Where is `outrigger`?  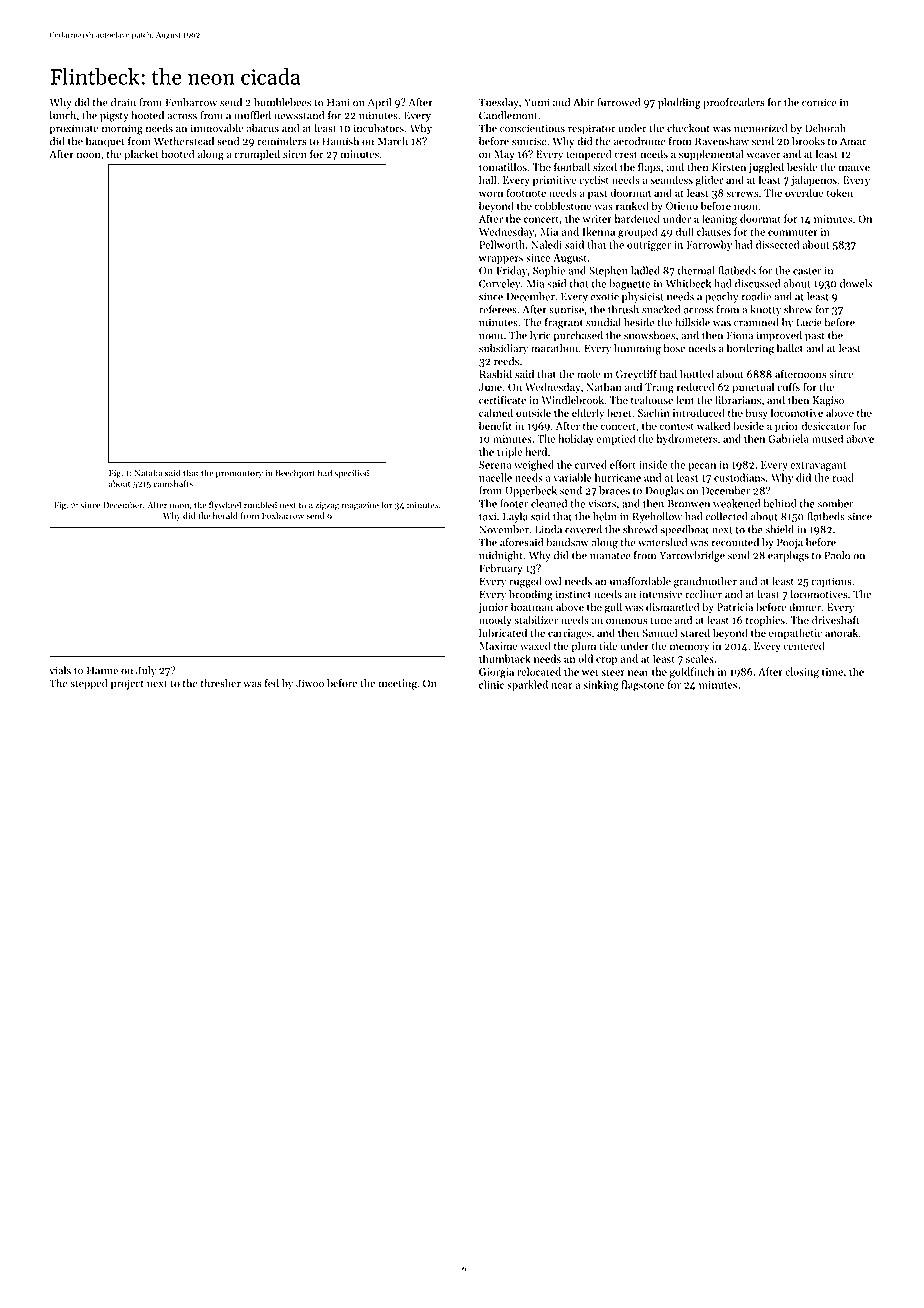 outrigger is located at coordinates (649, 246).
